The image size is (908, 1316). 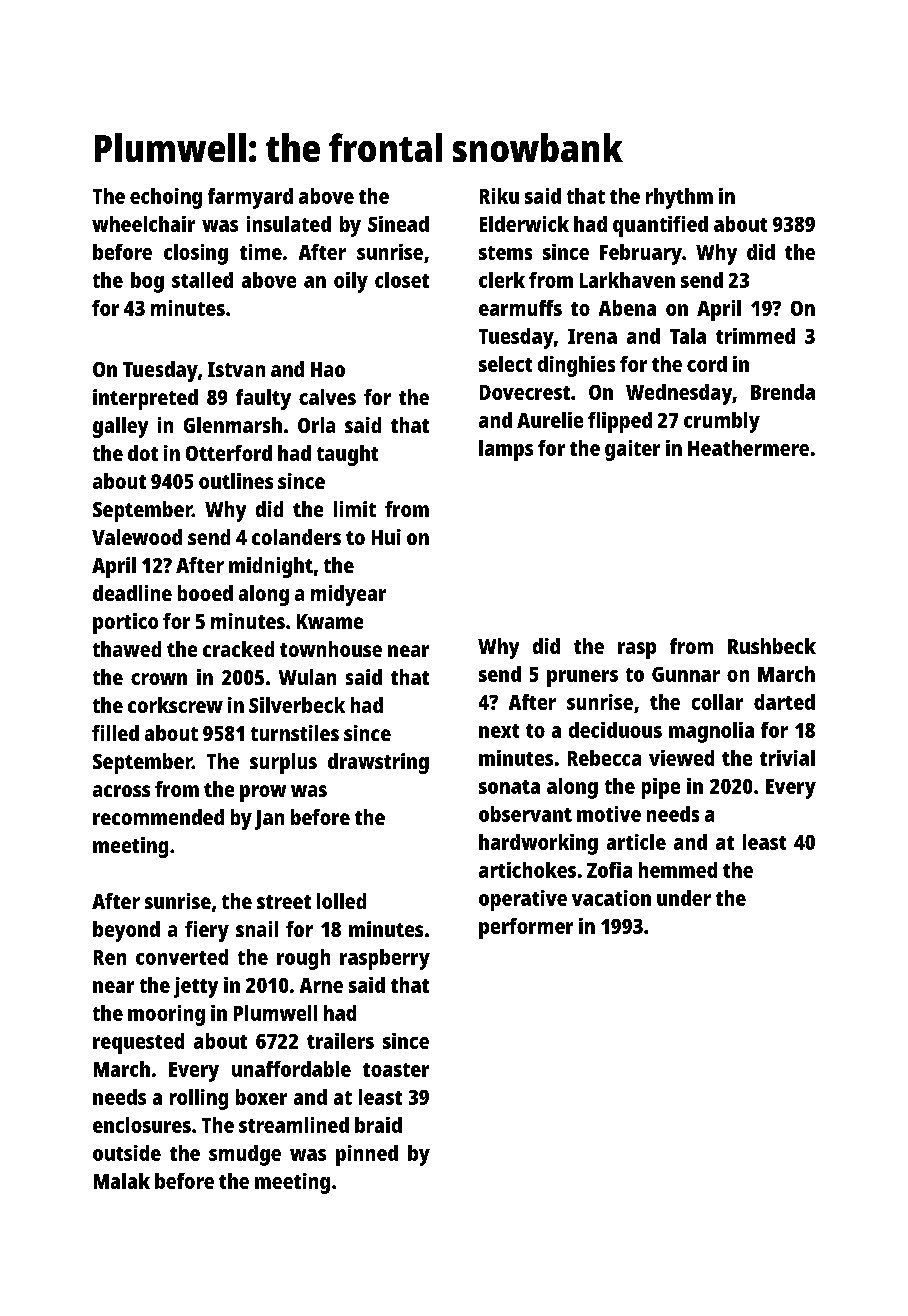 What do you see at coordinates (245, 1155) in the screenshot?
I see `smudge` at bounding box center [245, 1155].
